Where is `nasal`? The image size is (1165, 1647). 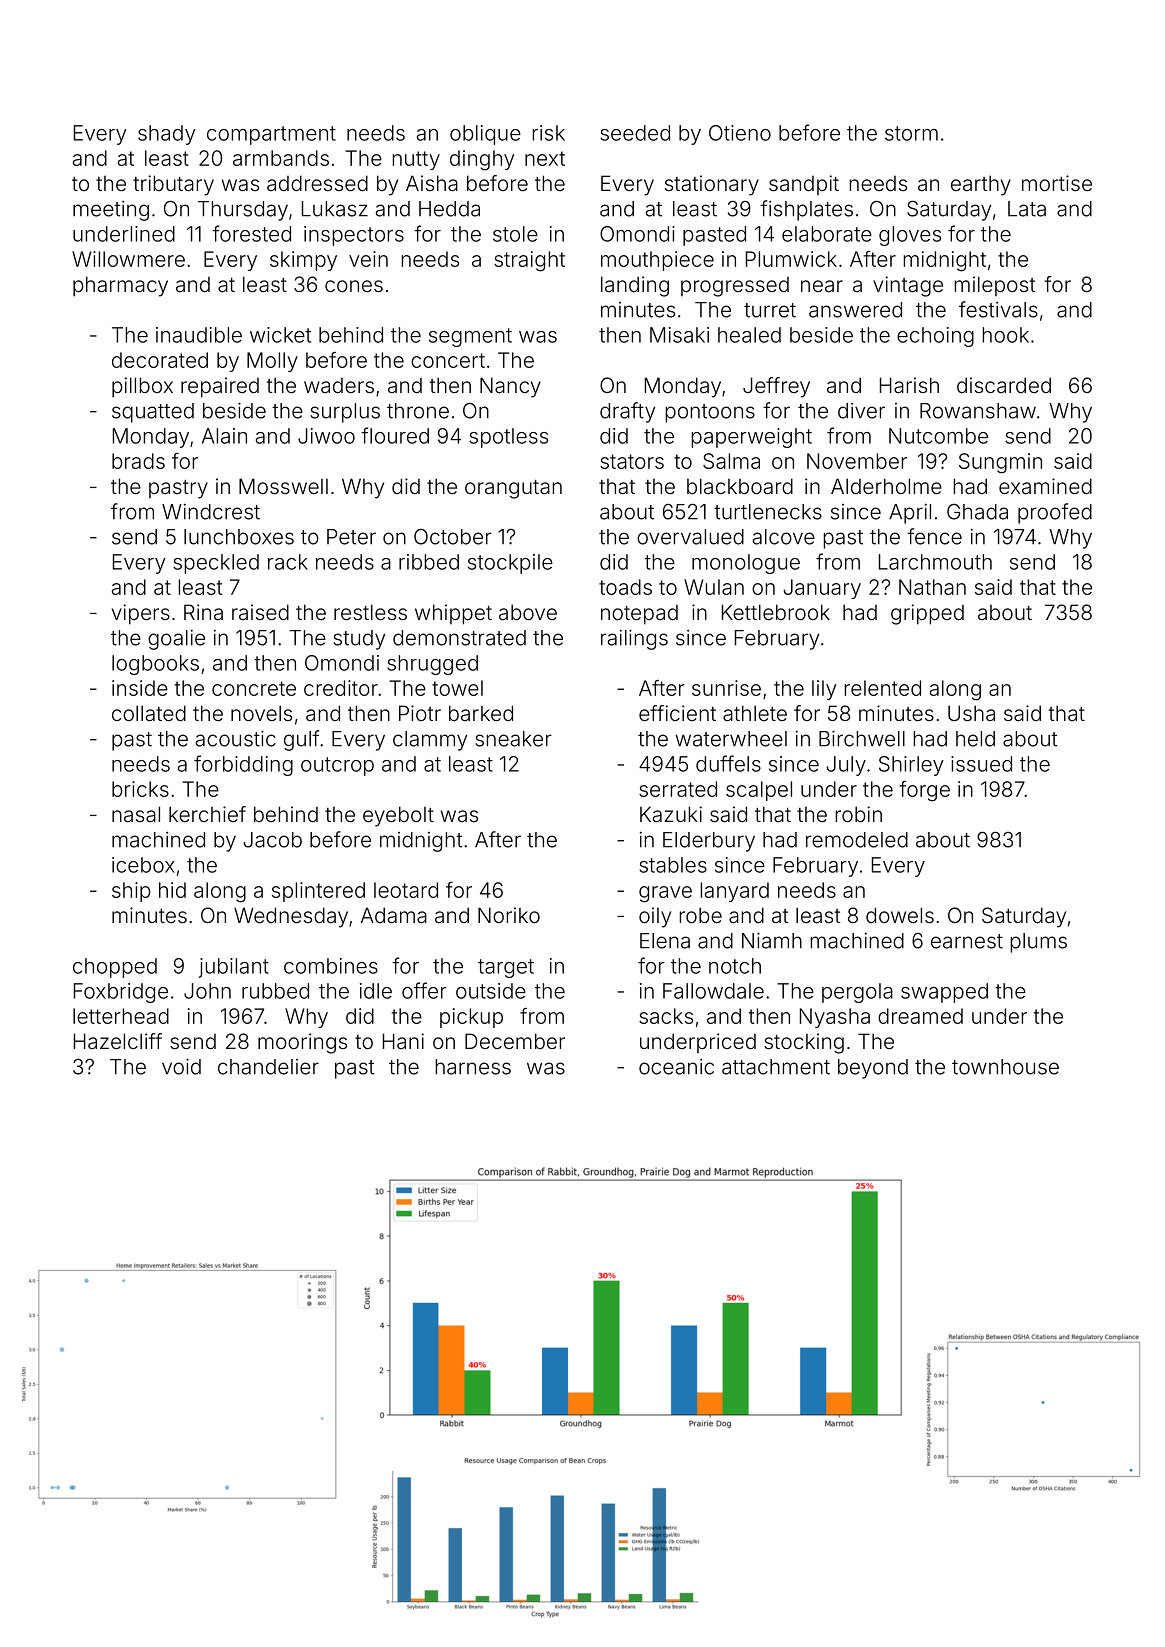
nasal is located at coordinates (136, 814).
